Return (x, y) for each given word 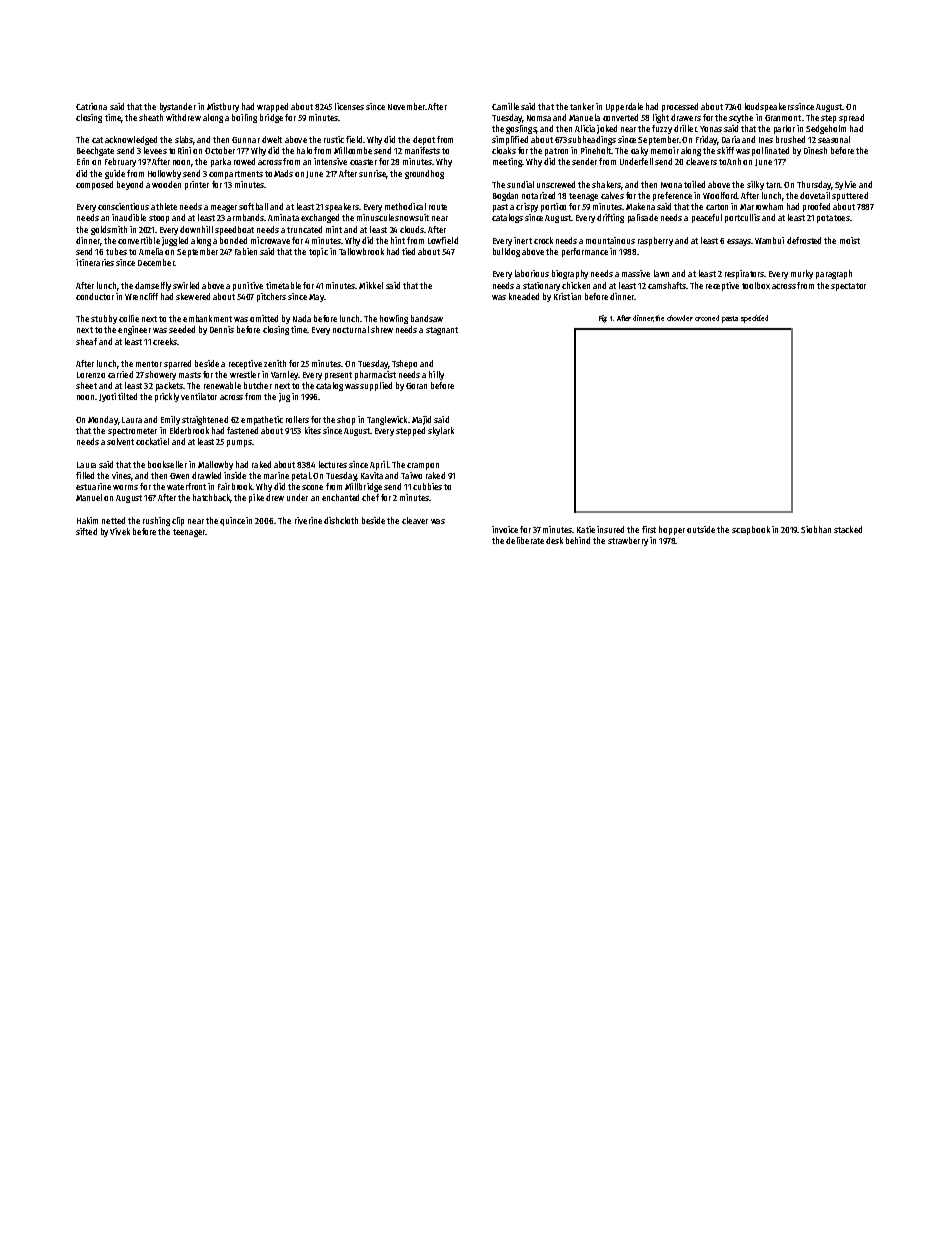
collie (129, 318)
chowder (680, 318)
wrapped (272, 107)
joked (607, 129)
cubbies (427, 486)
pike (256, 498)
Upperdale (624, 107)
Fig (603, 319)
